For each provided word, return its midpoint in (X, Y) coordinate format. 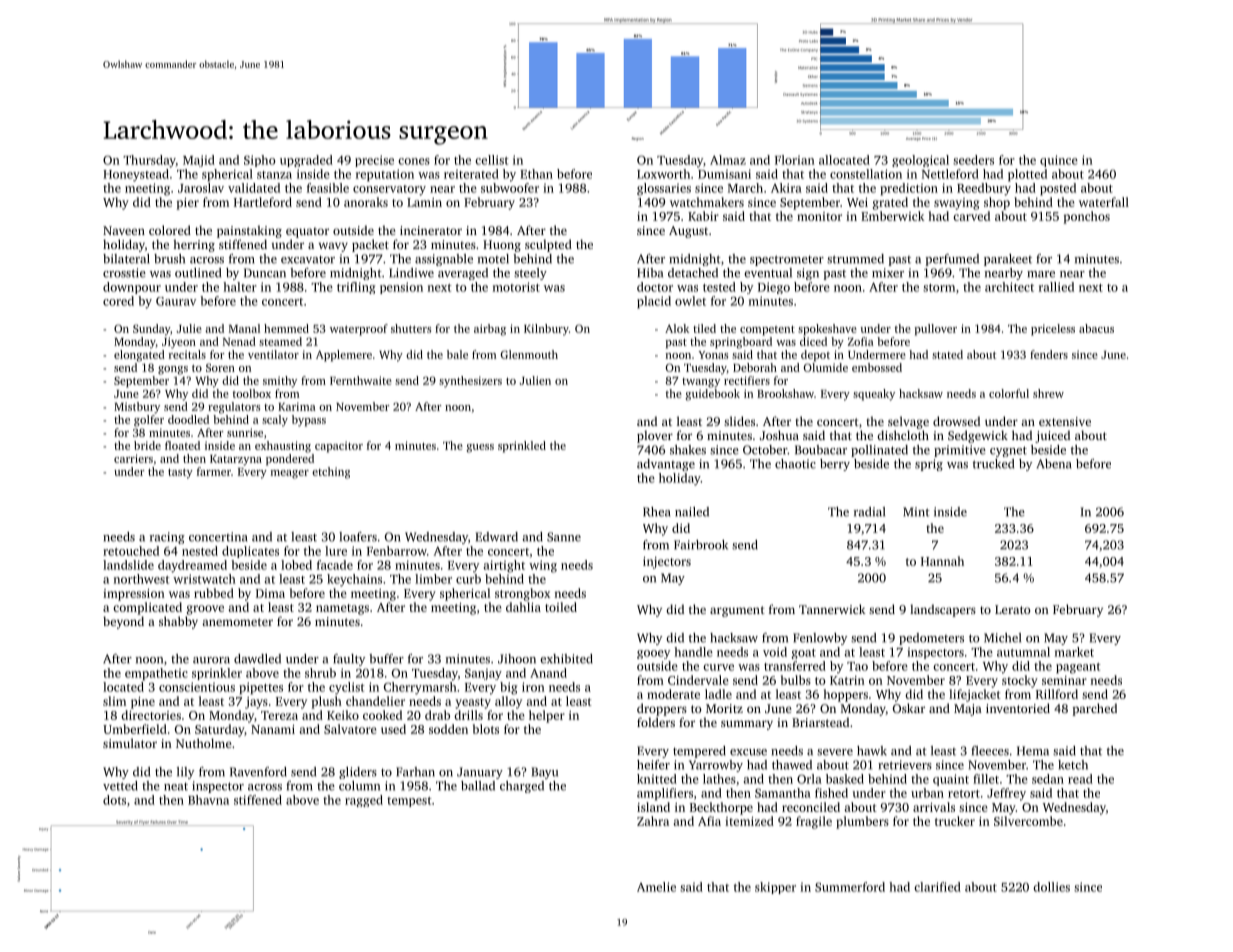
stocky (1020, 681)
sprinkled (522, 447)
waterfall (1104, 202)
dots (114, 800)
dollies (1051, 887)
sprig (929, 465)
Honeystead (136, 175)
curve (718, 667)
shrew (1048, 393)
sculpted (548, 245)
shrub (320, 673)
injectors (667, 563)
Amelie (656, 887)
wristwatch (204, 579)
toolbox (252, 393)
